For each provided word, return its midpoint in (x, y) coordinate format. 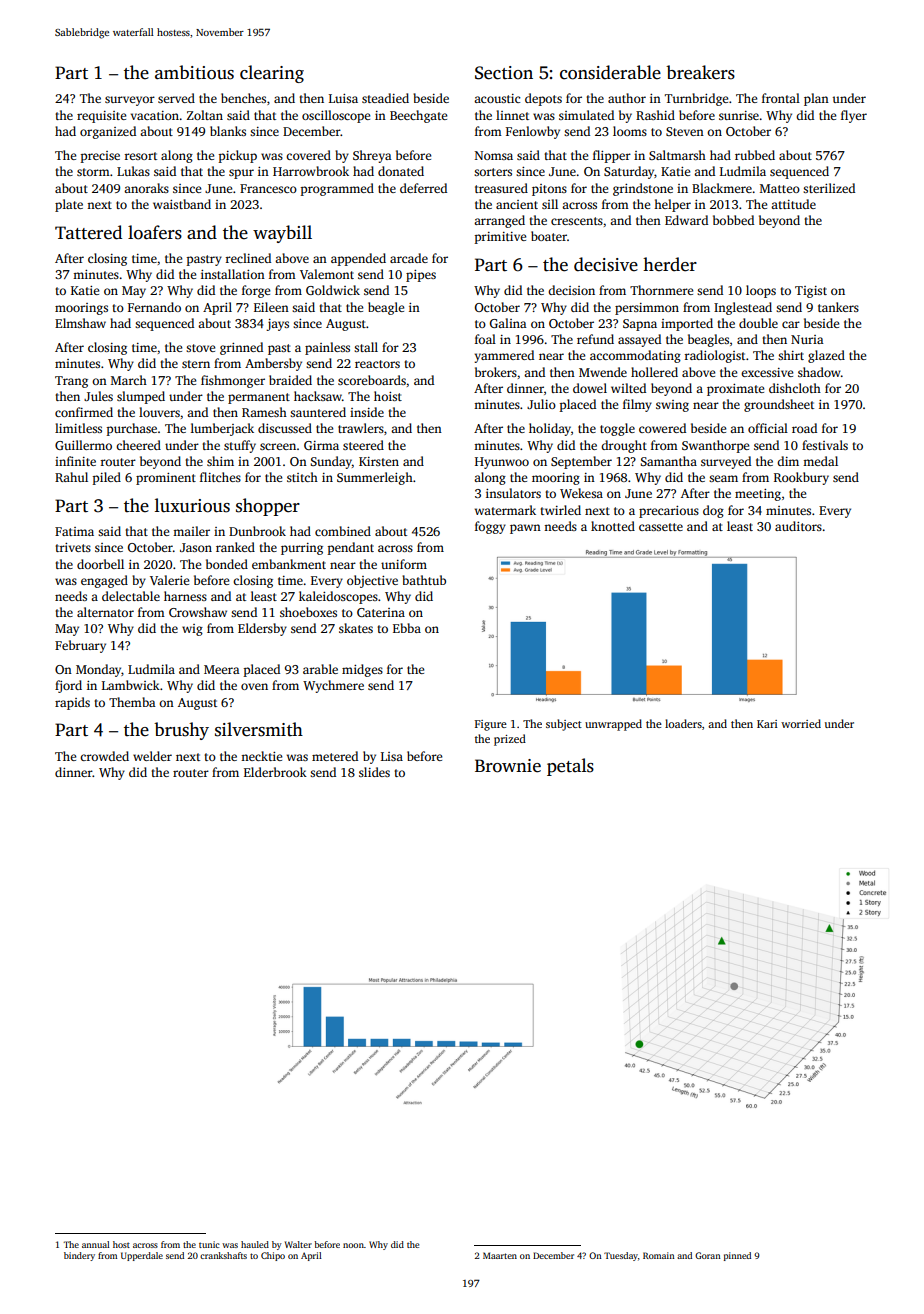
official (768, 428)
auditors (798, 526)
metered (335, 756)
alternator (105, 612)
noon (353, 1245)
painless (327, 348)
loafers (155, 232)
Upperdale (142, 1256)
